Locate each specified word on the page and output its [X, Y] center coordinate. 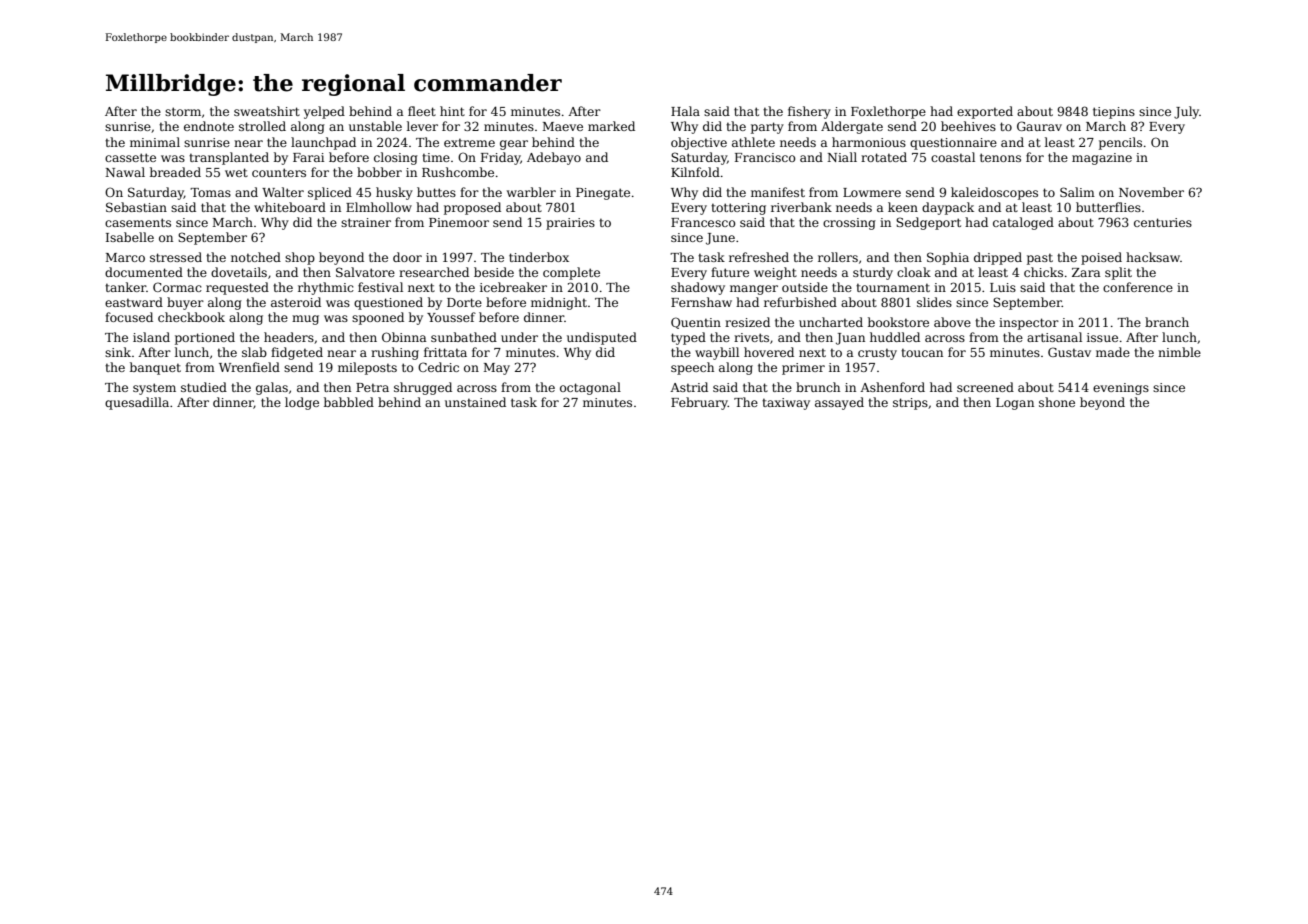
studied [204, 387]
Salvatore [365, 272]
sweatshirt [267, 111]
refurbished [800, 302]
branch [1167, 322]
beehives [968, 126]
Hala [685, 111]
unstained [475, 402]
